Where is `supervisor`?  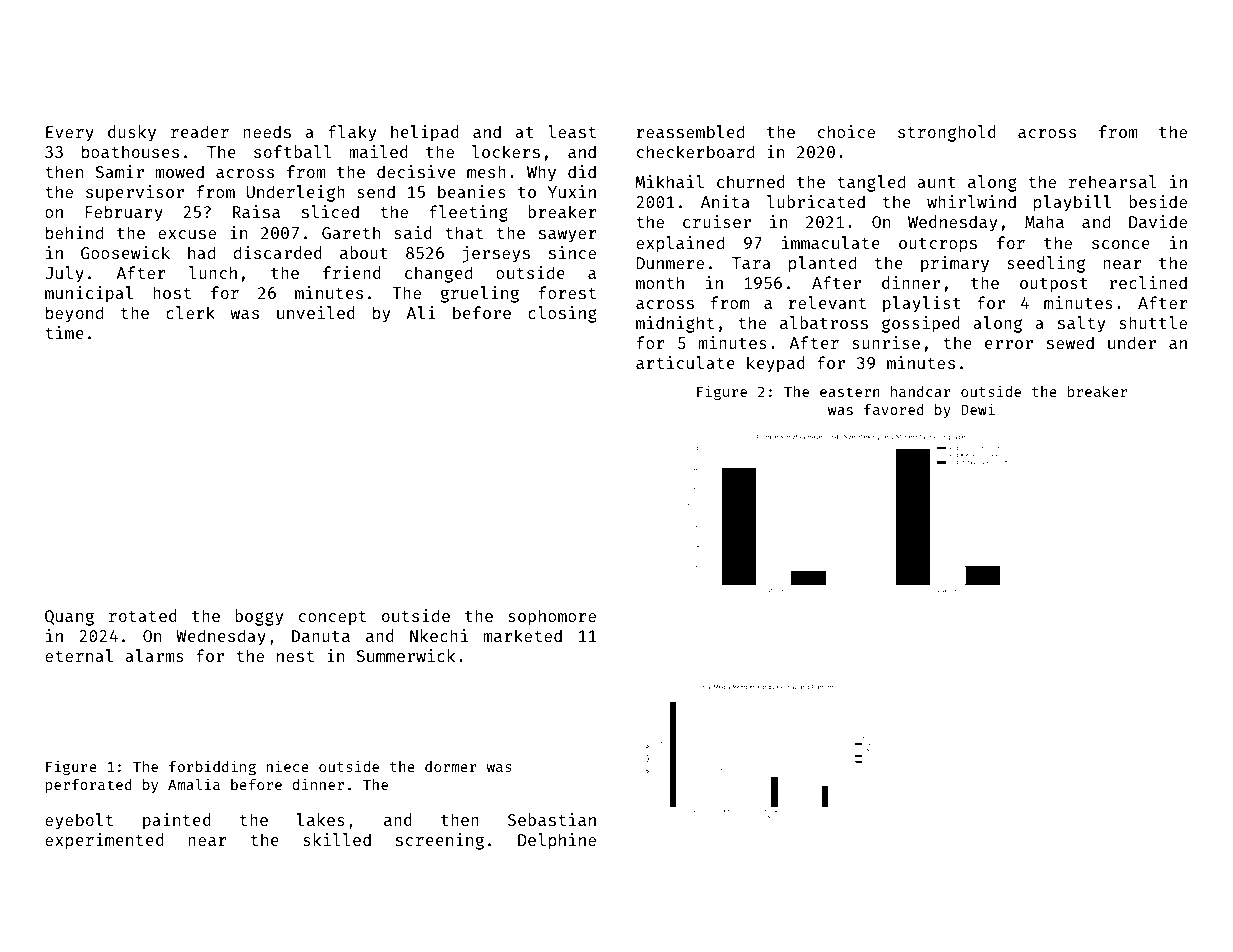 supervisor is located at coordinates (135, 193).
